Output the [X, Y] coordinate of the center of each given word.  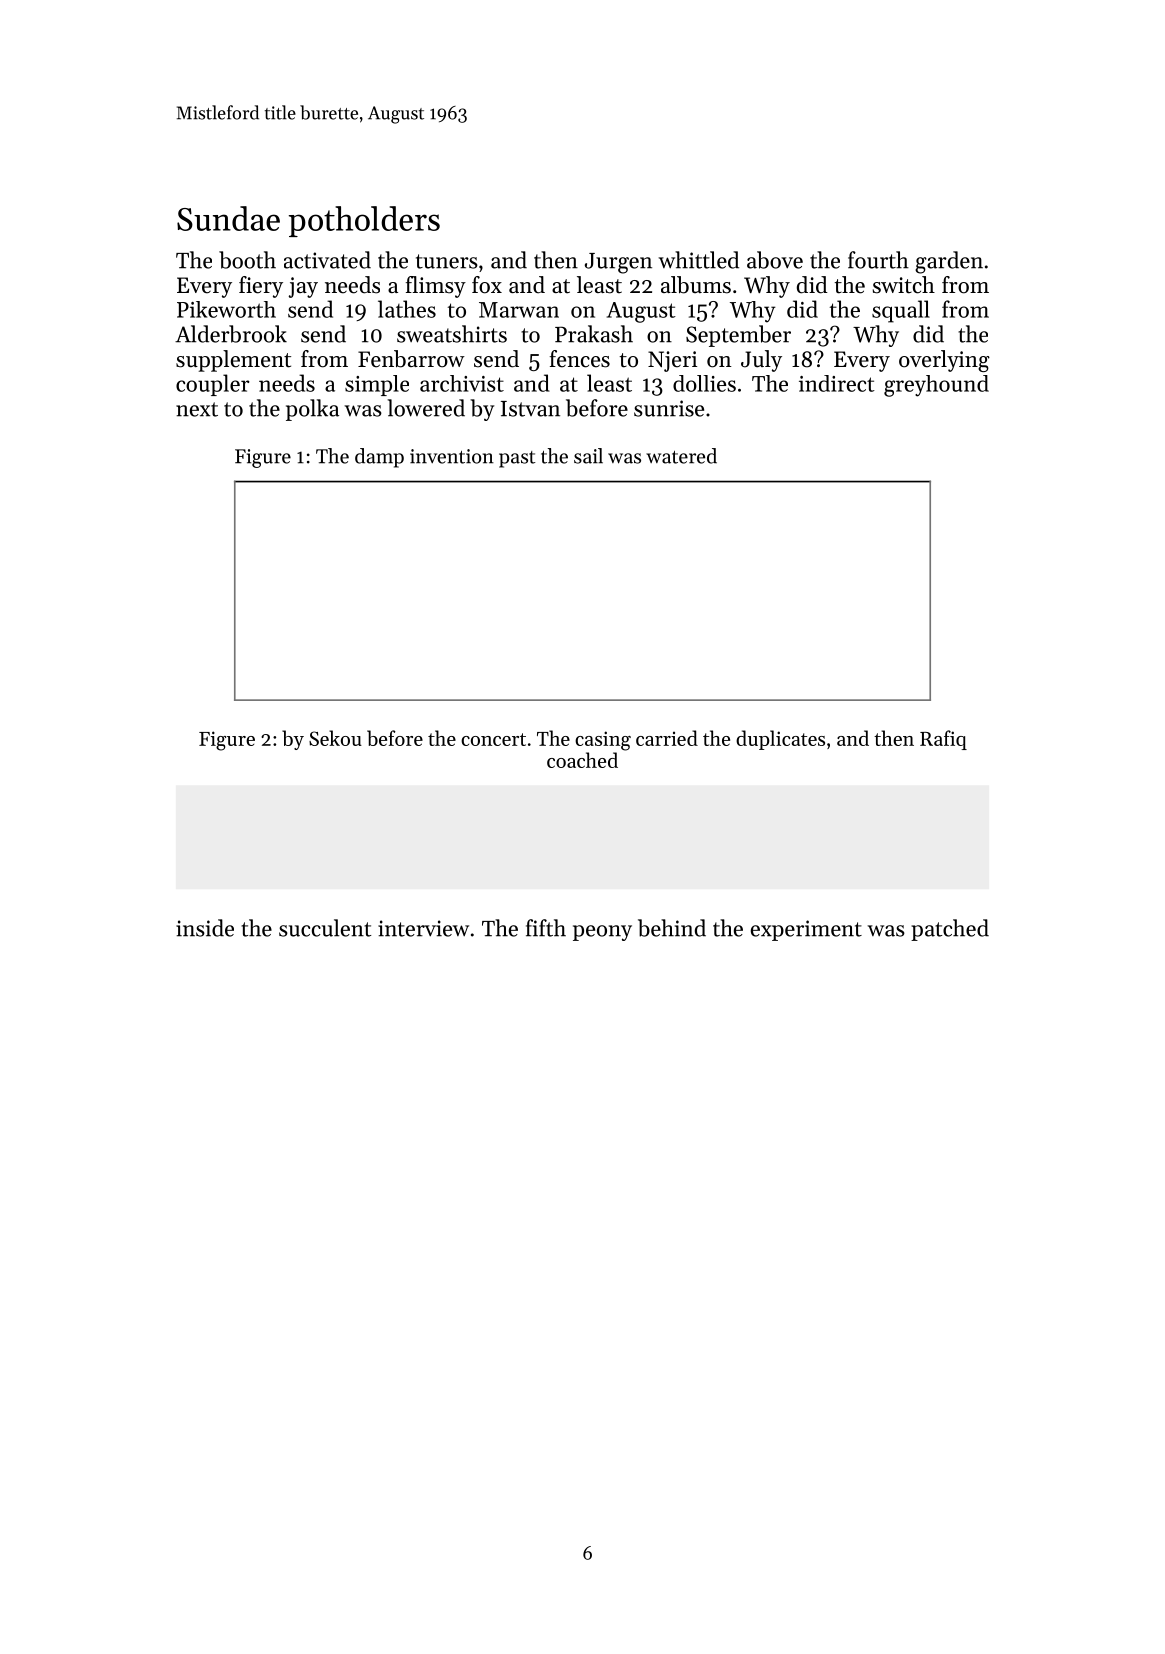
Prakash [594, 334]
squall [901, 311]
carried [667, 738]
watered [681, 456]
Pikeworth [226, 309]
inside [205, 928]
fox [487, 285]
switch [904, 285]
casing [603, 741]
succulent [325, 928]
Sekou [335, 738]
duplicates [780, 740]
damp [379, 458]
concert [493, 739]
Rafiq [943, 740]
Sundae [228, 218]
